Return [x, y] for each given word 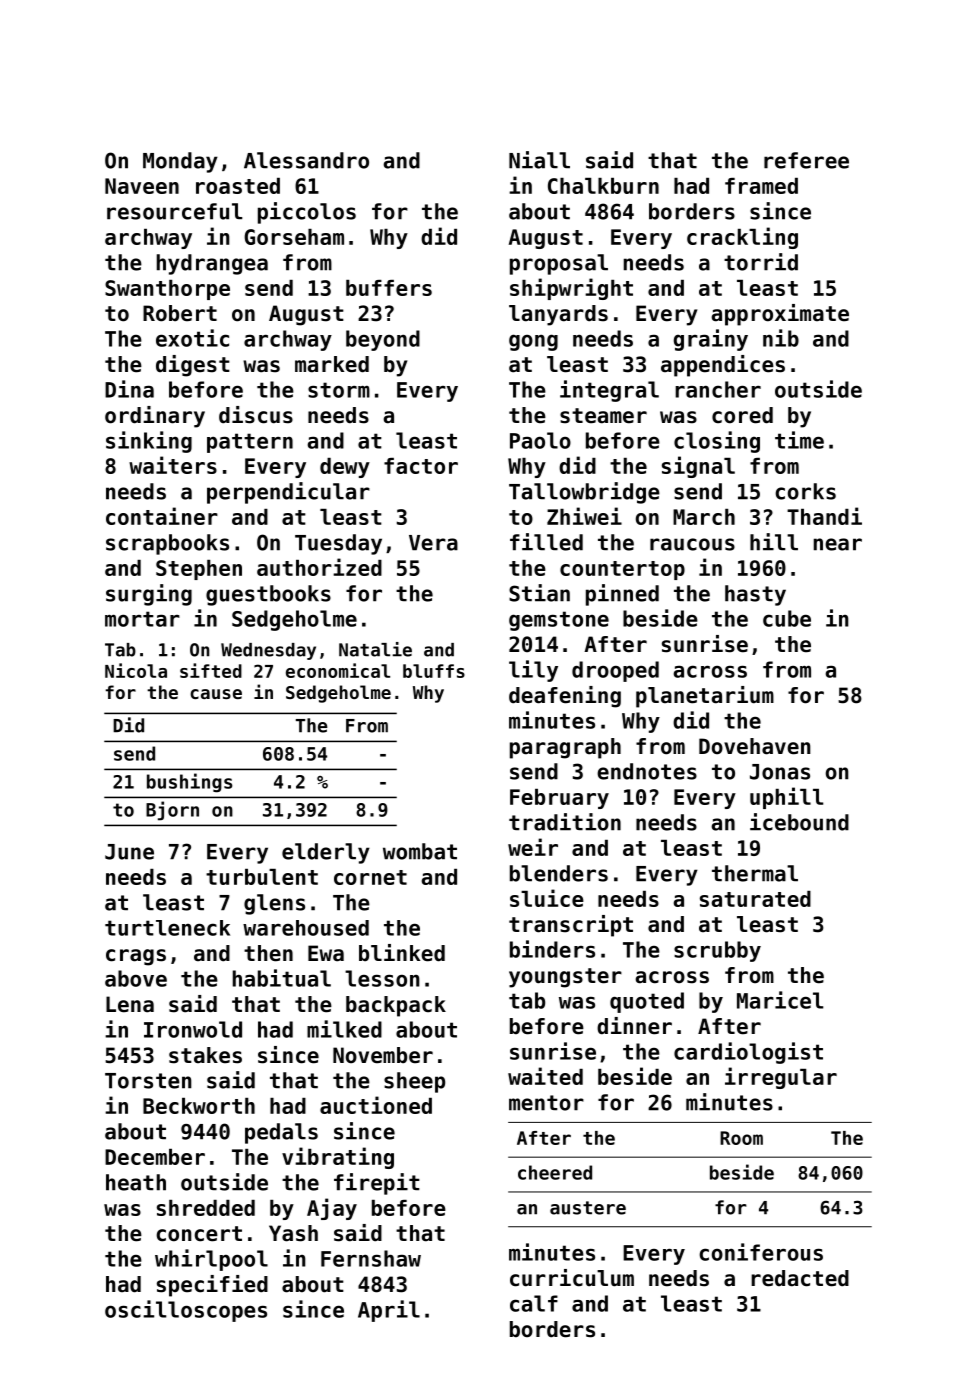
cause [216, 694]
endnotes [647, 771]
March [704, 517]
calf [534, 1303]
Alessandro [306, 160]
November [383, 1055]
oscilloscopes [186, 1311]
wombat [420, 851]
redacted [800, 1278]
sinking [149, 442]
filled [546, 542]
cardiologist [748, 1053]
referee [806, 160]
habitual [282, 978]
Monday [180, 162]
